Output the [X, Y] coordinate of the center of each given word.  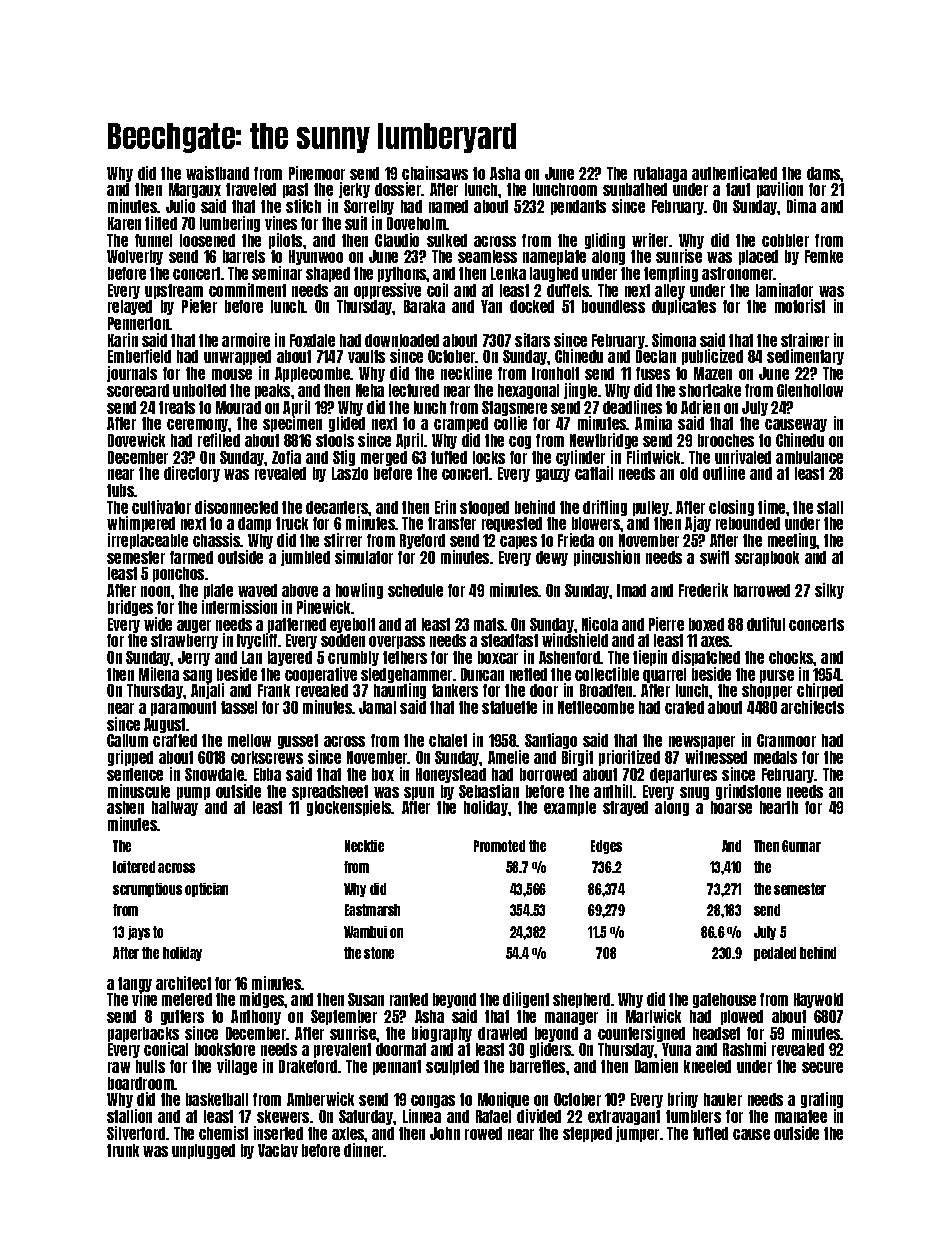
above [300, 590]
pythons [402, 274]
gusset [298, 741]
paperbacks [143, 1034]
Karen [124, 223]
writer [650, 240]
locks [489, 457]
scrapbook [767, 558]
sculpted [452, 1067]
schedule [415, 590]
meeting [792, 541]
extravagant [624, 1117]
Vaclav [278, 1150]
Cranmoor [786, 740]
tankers [455, 690]
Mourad [238, 407]
